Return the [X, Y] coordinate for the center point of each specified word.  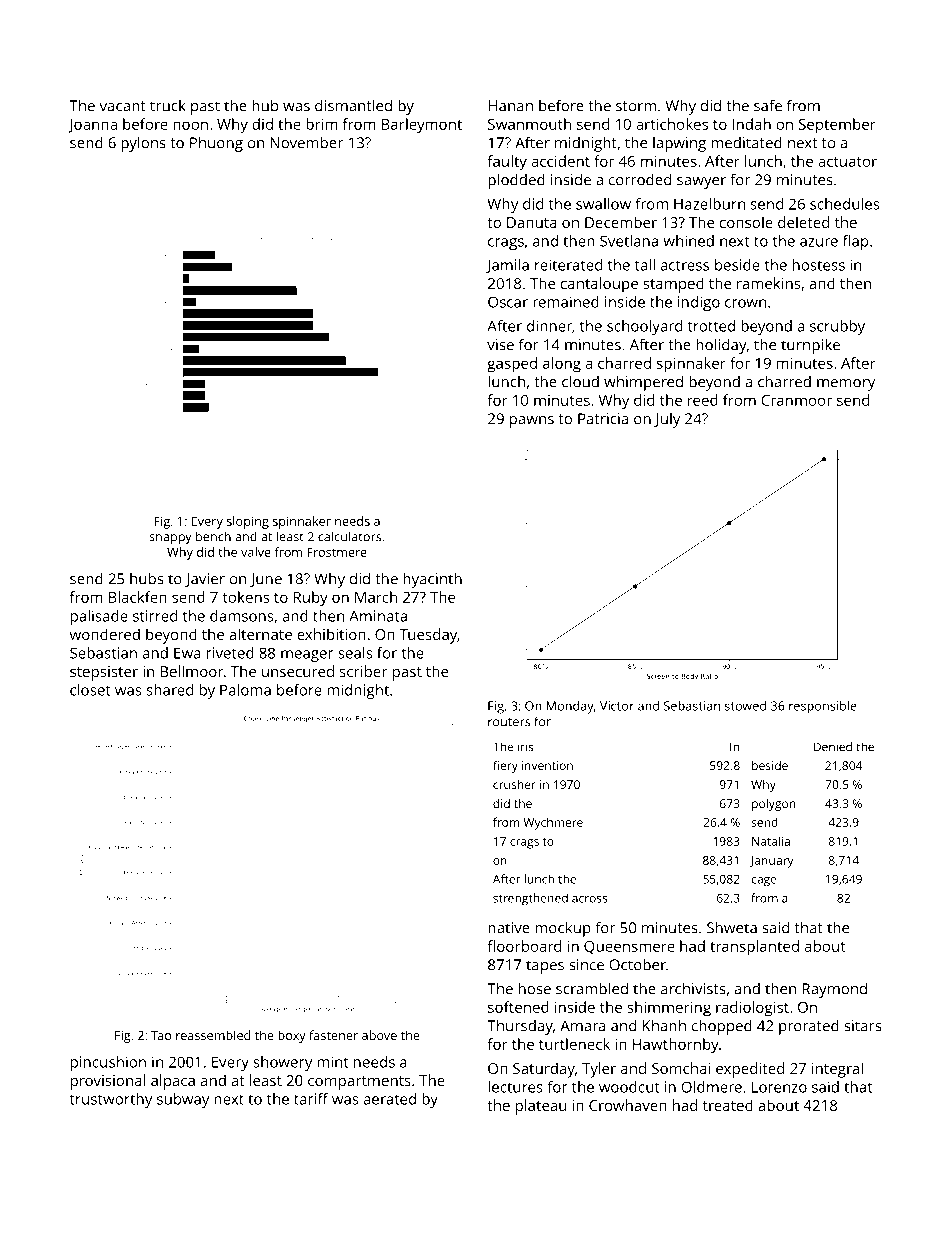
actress [685, 265]
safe [768, 105]
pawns [532, 422]
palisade [99, 617]
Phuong [216, 144]
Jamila [507, 266]
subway [183, 1100]
